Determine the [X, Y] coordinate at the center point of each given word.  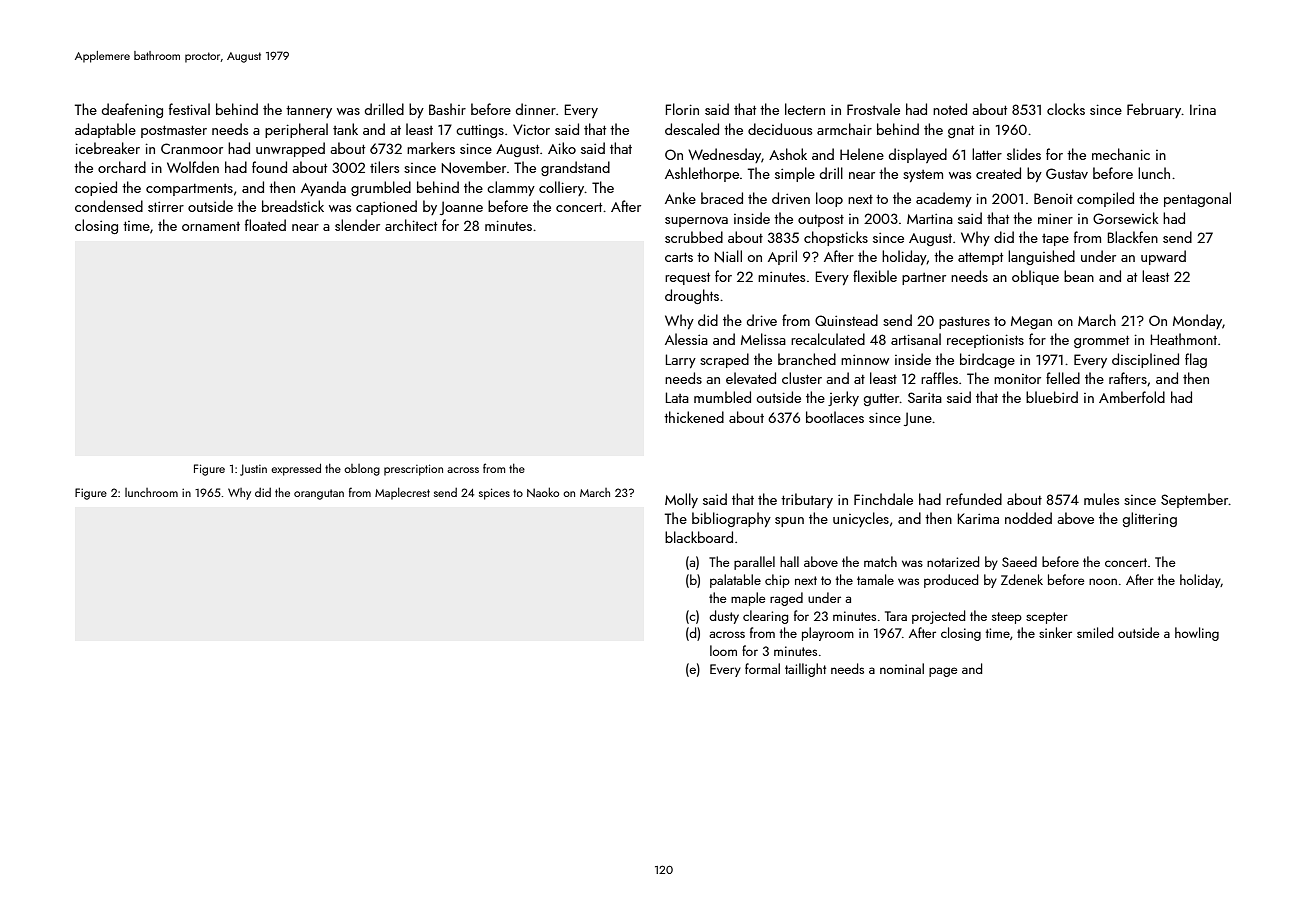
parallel [754, 563]
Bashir [447, 109]
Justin [253, 470]
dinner [536, 109]
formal [762, 668]
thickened [694, 417]
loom [723, 650]
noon [1103, 581]
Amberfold [1132, 397]
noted [950, 109]
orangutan [319, 494]
